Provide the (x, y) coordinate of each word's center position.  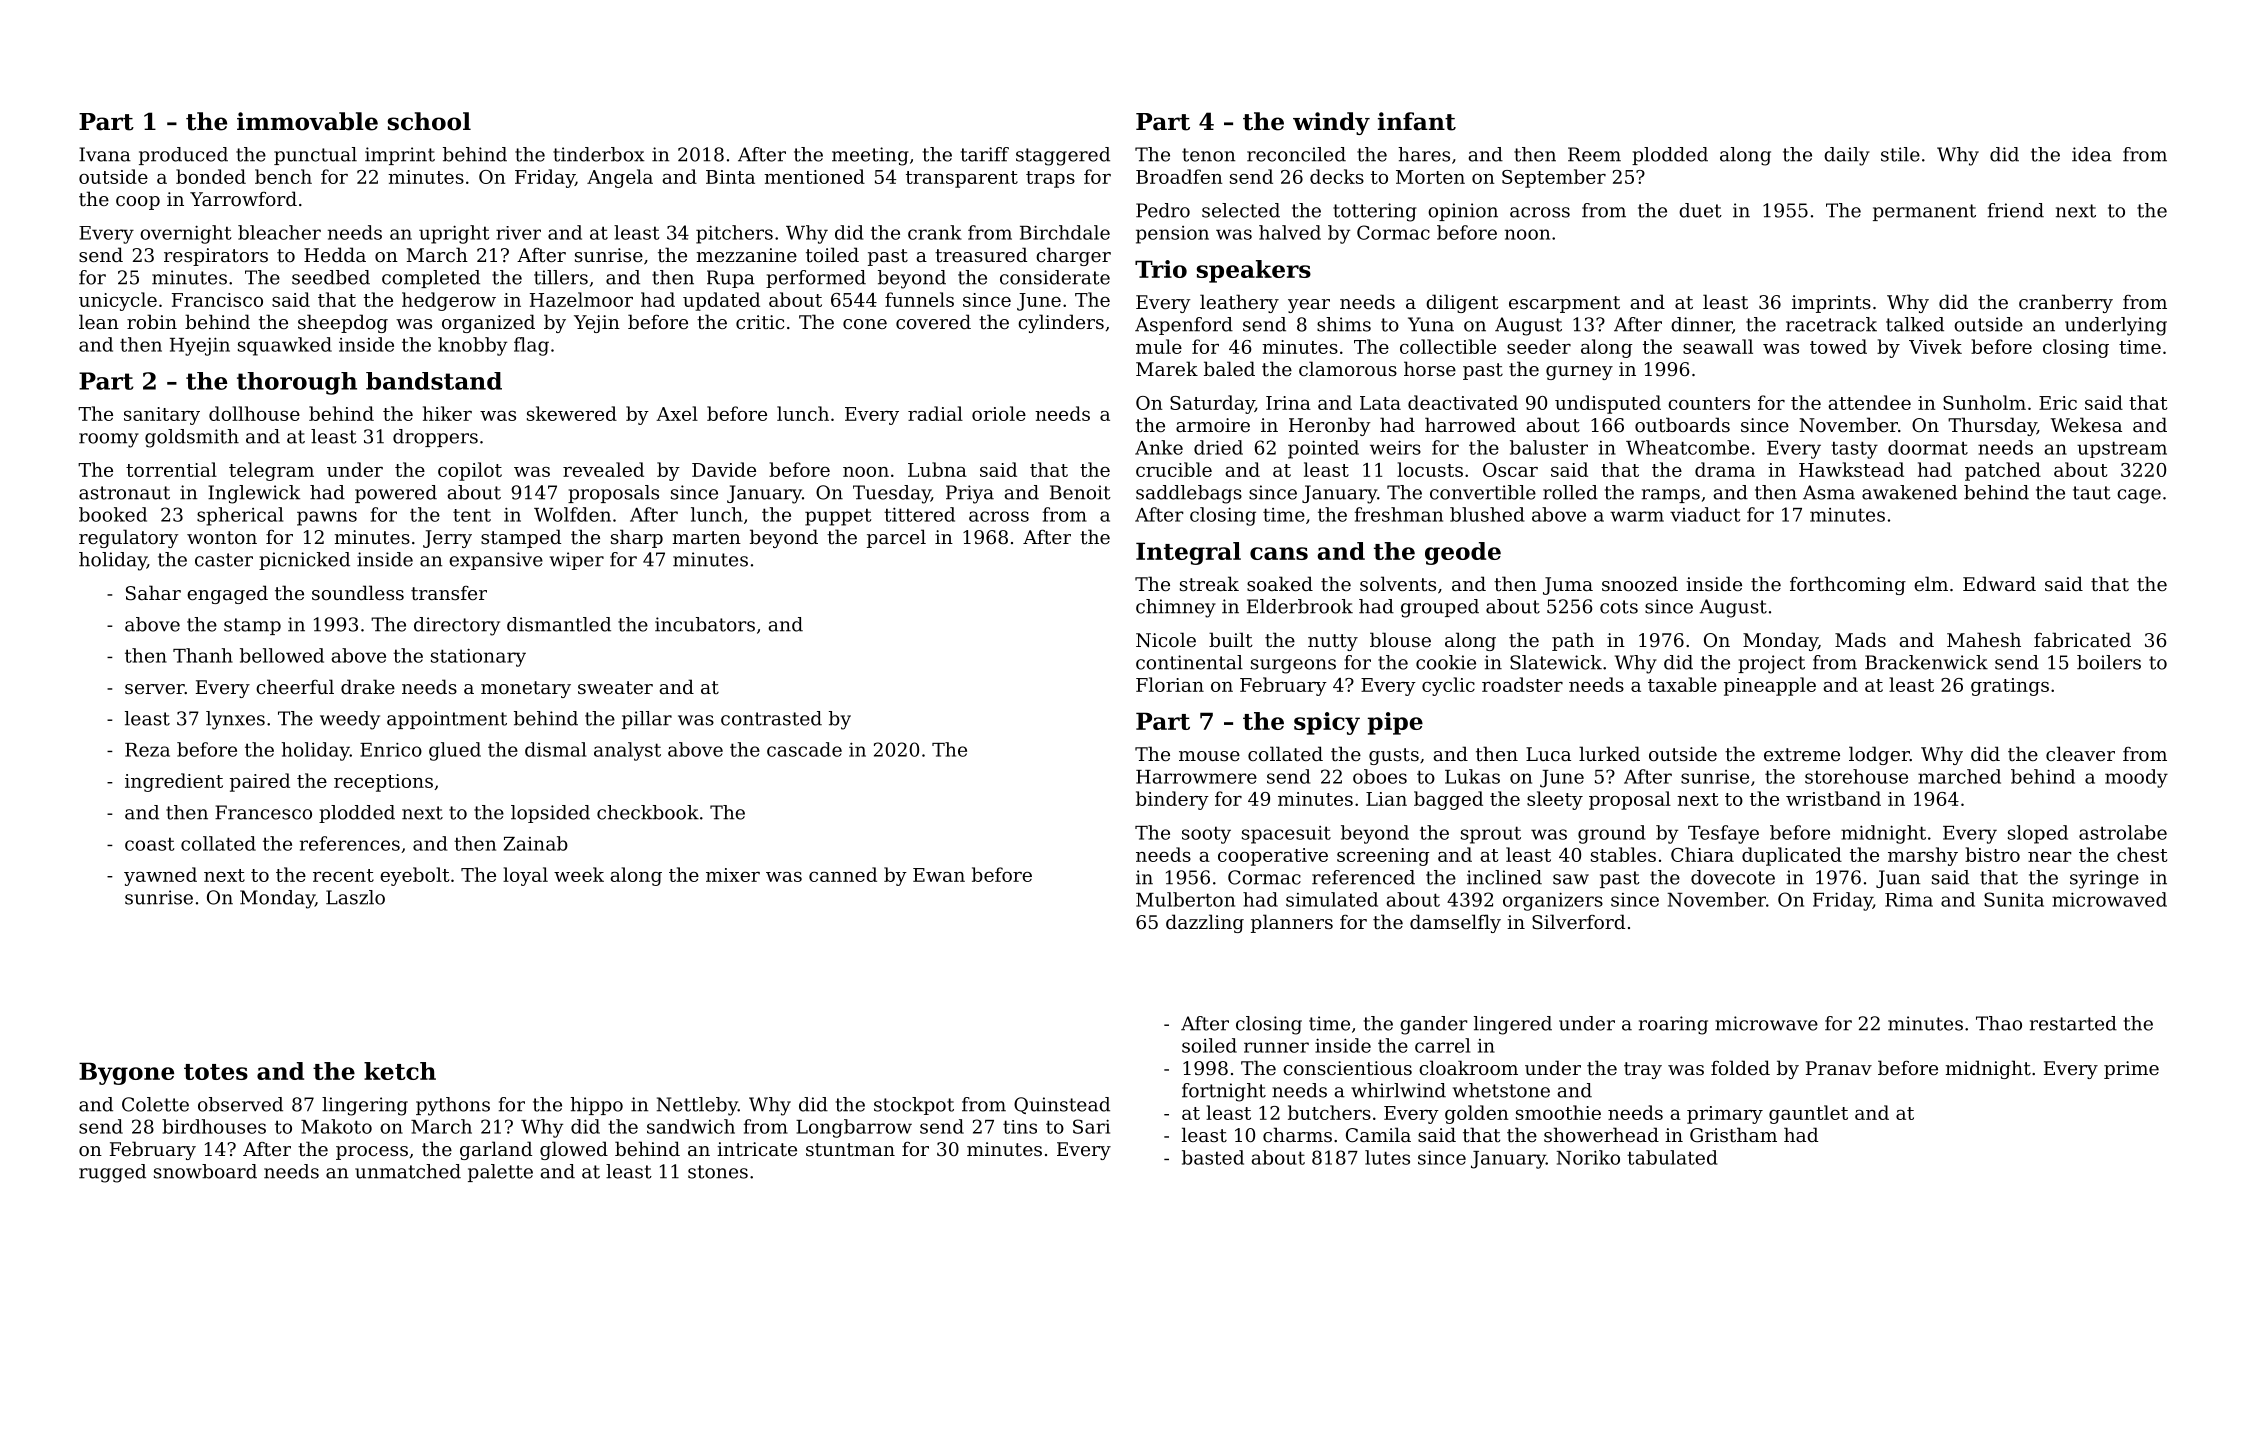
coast (150, 844)
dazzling (1205, 923)
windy (1331, 123)
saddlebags (1189, 494)
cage (2139, 496)
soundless (358, 592)
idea (2092, 154)
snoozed (1640, 583)
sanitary (162, 416)
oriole (999, 413)
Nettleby (697, 1106)
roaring (1673, 1025)
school (429, 121)
